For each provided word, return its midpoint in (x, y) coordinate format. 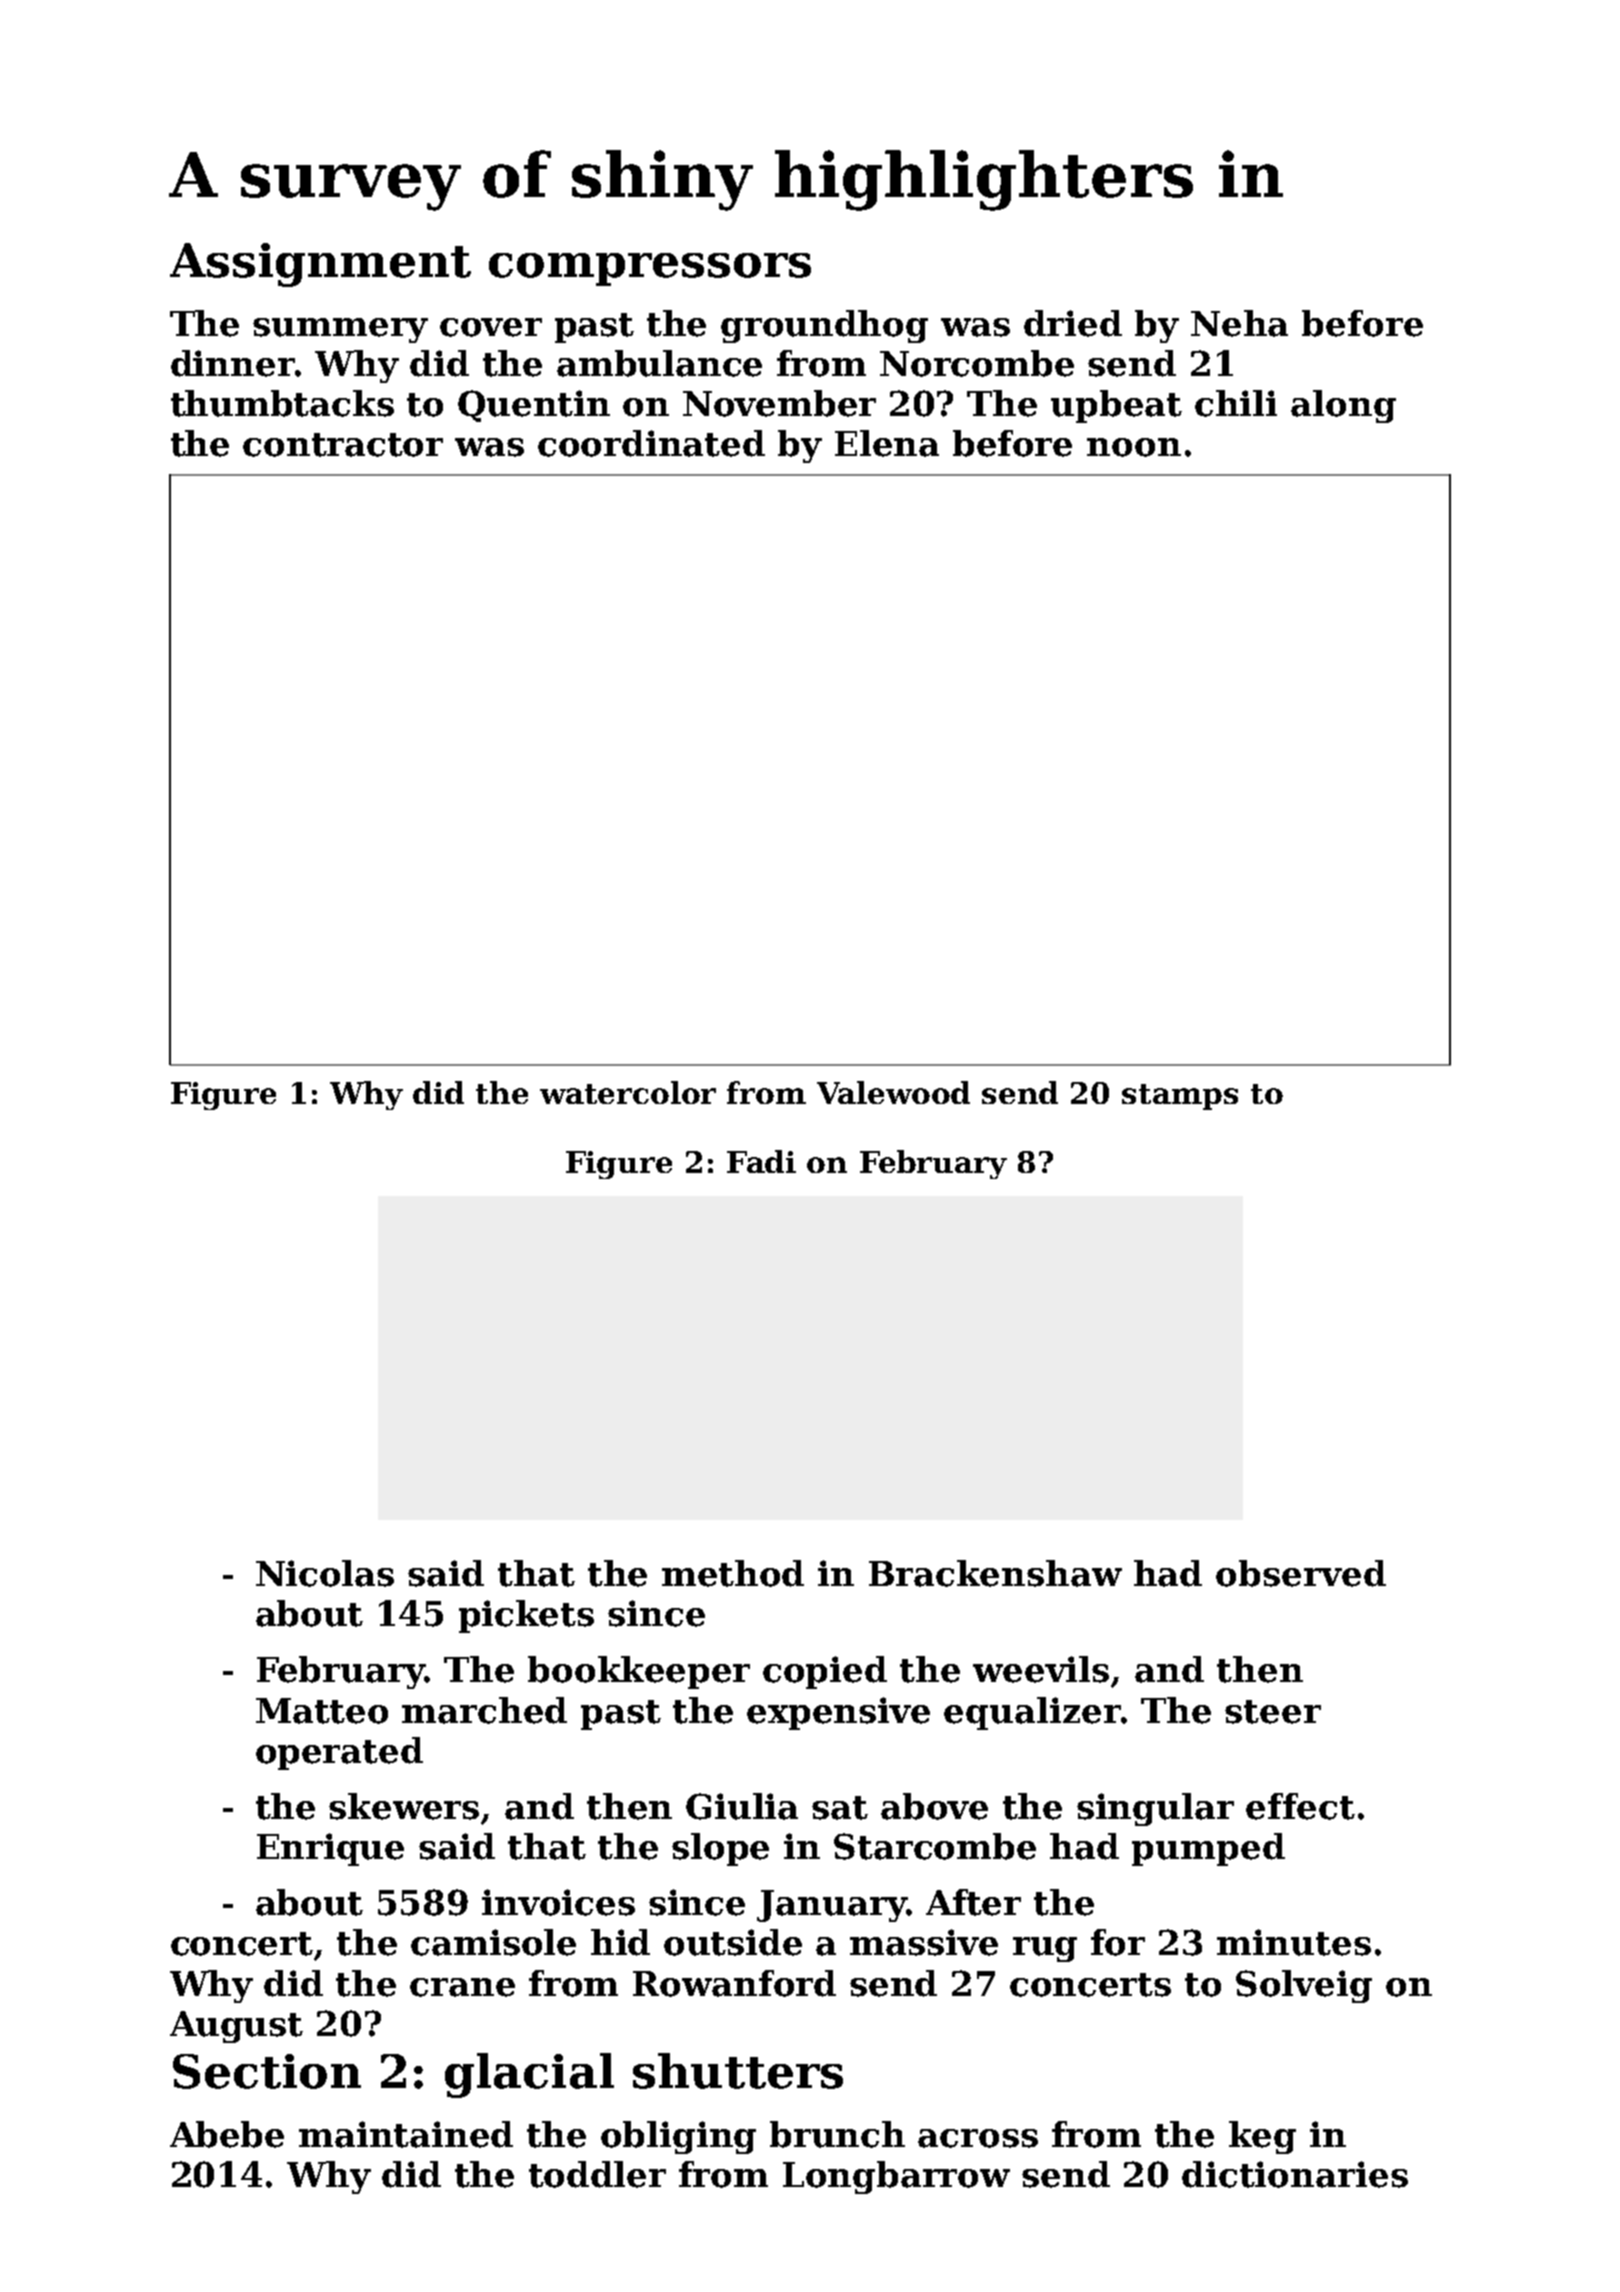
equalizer (1032, 1713)
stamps (1180, 1097)
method (733, 1573)
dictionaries (1295, 2174)
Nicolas (325, 1573)
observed (1301, 1573)
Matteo (322, 1711)
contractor (343, 445)
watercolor (628, 1092)
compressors (650, 269)
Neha (1239, 323)
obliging (678, 2137)
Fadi (761, 1161)
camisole (493, 1942)
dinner (233, 363)
